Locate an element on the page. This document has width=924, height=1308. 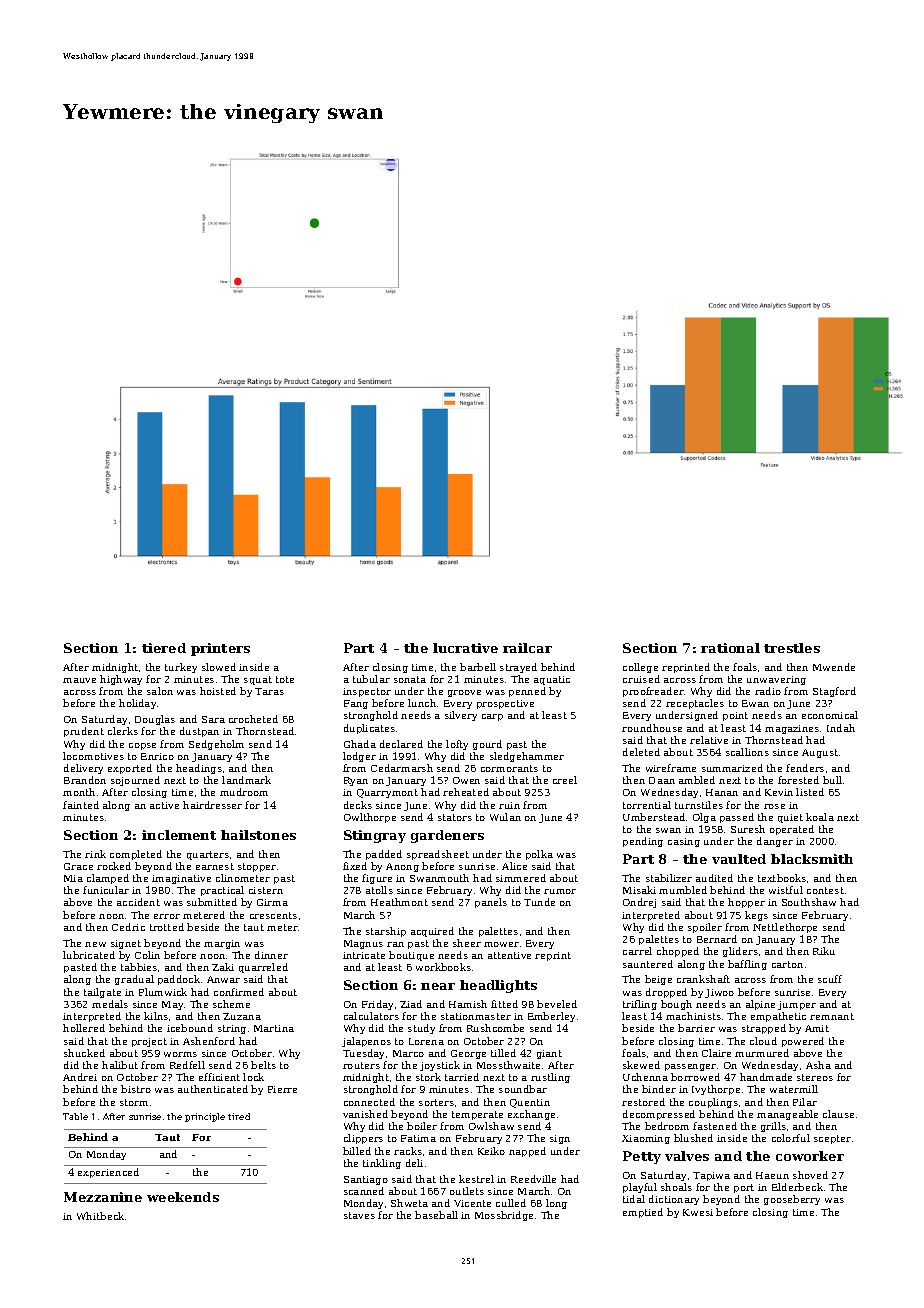
funicular is located at coordinates (106, 890).
